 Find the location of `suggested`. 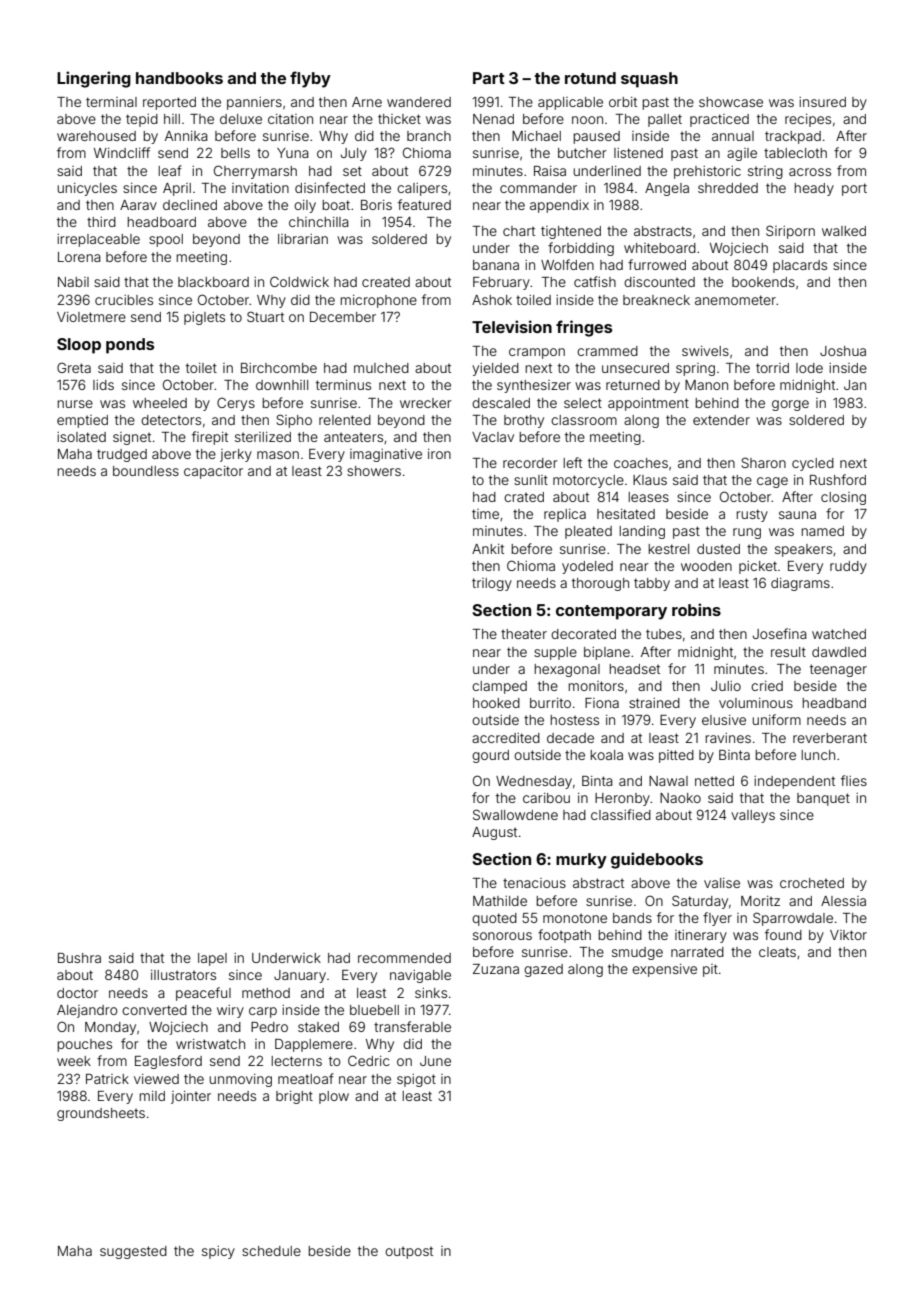

suggested is located at coordinates (133, 1252).
